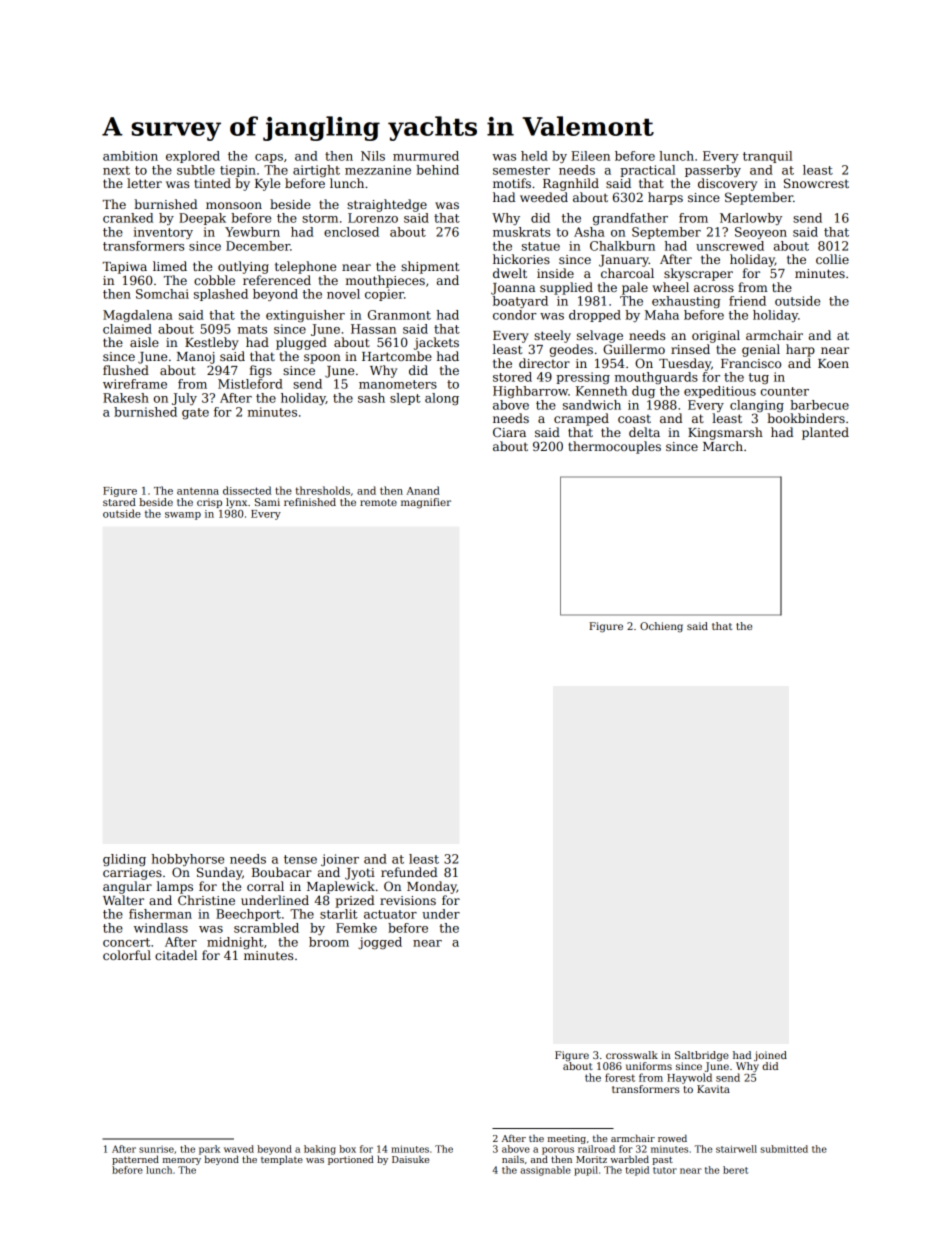 Image resolution: width=952 pixels, height=1233 pixels. What do you see at coordinates (126, 398) in the screenshot?
I see `Rakesh` at bounding box center [126, 398].
